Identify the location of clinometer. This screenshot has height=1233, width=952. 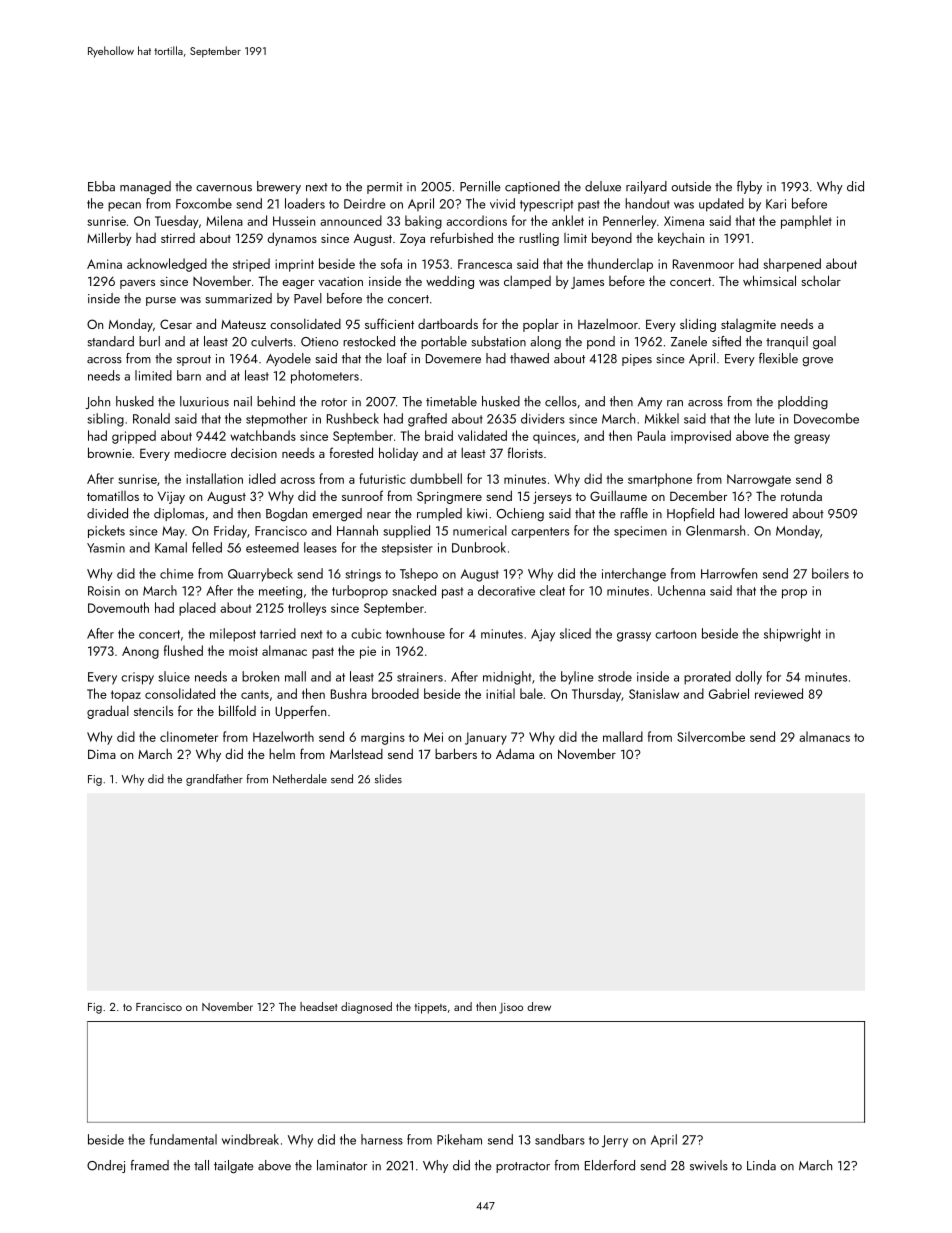
(189, 736).
